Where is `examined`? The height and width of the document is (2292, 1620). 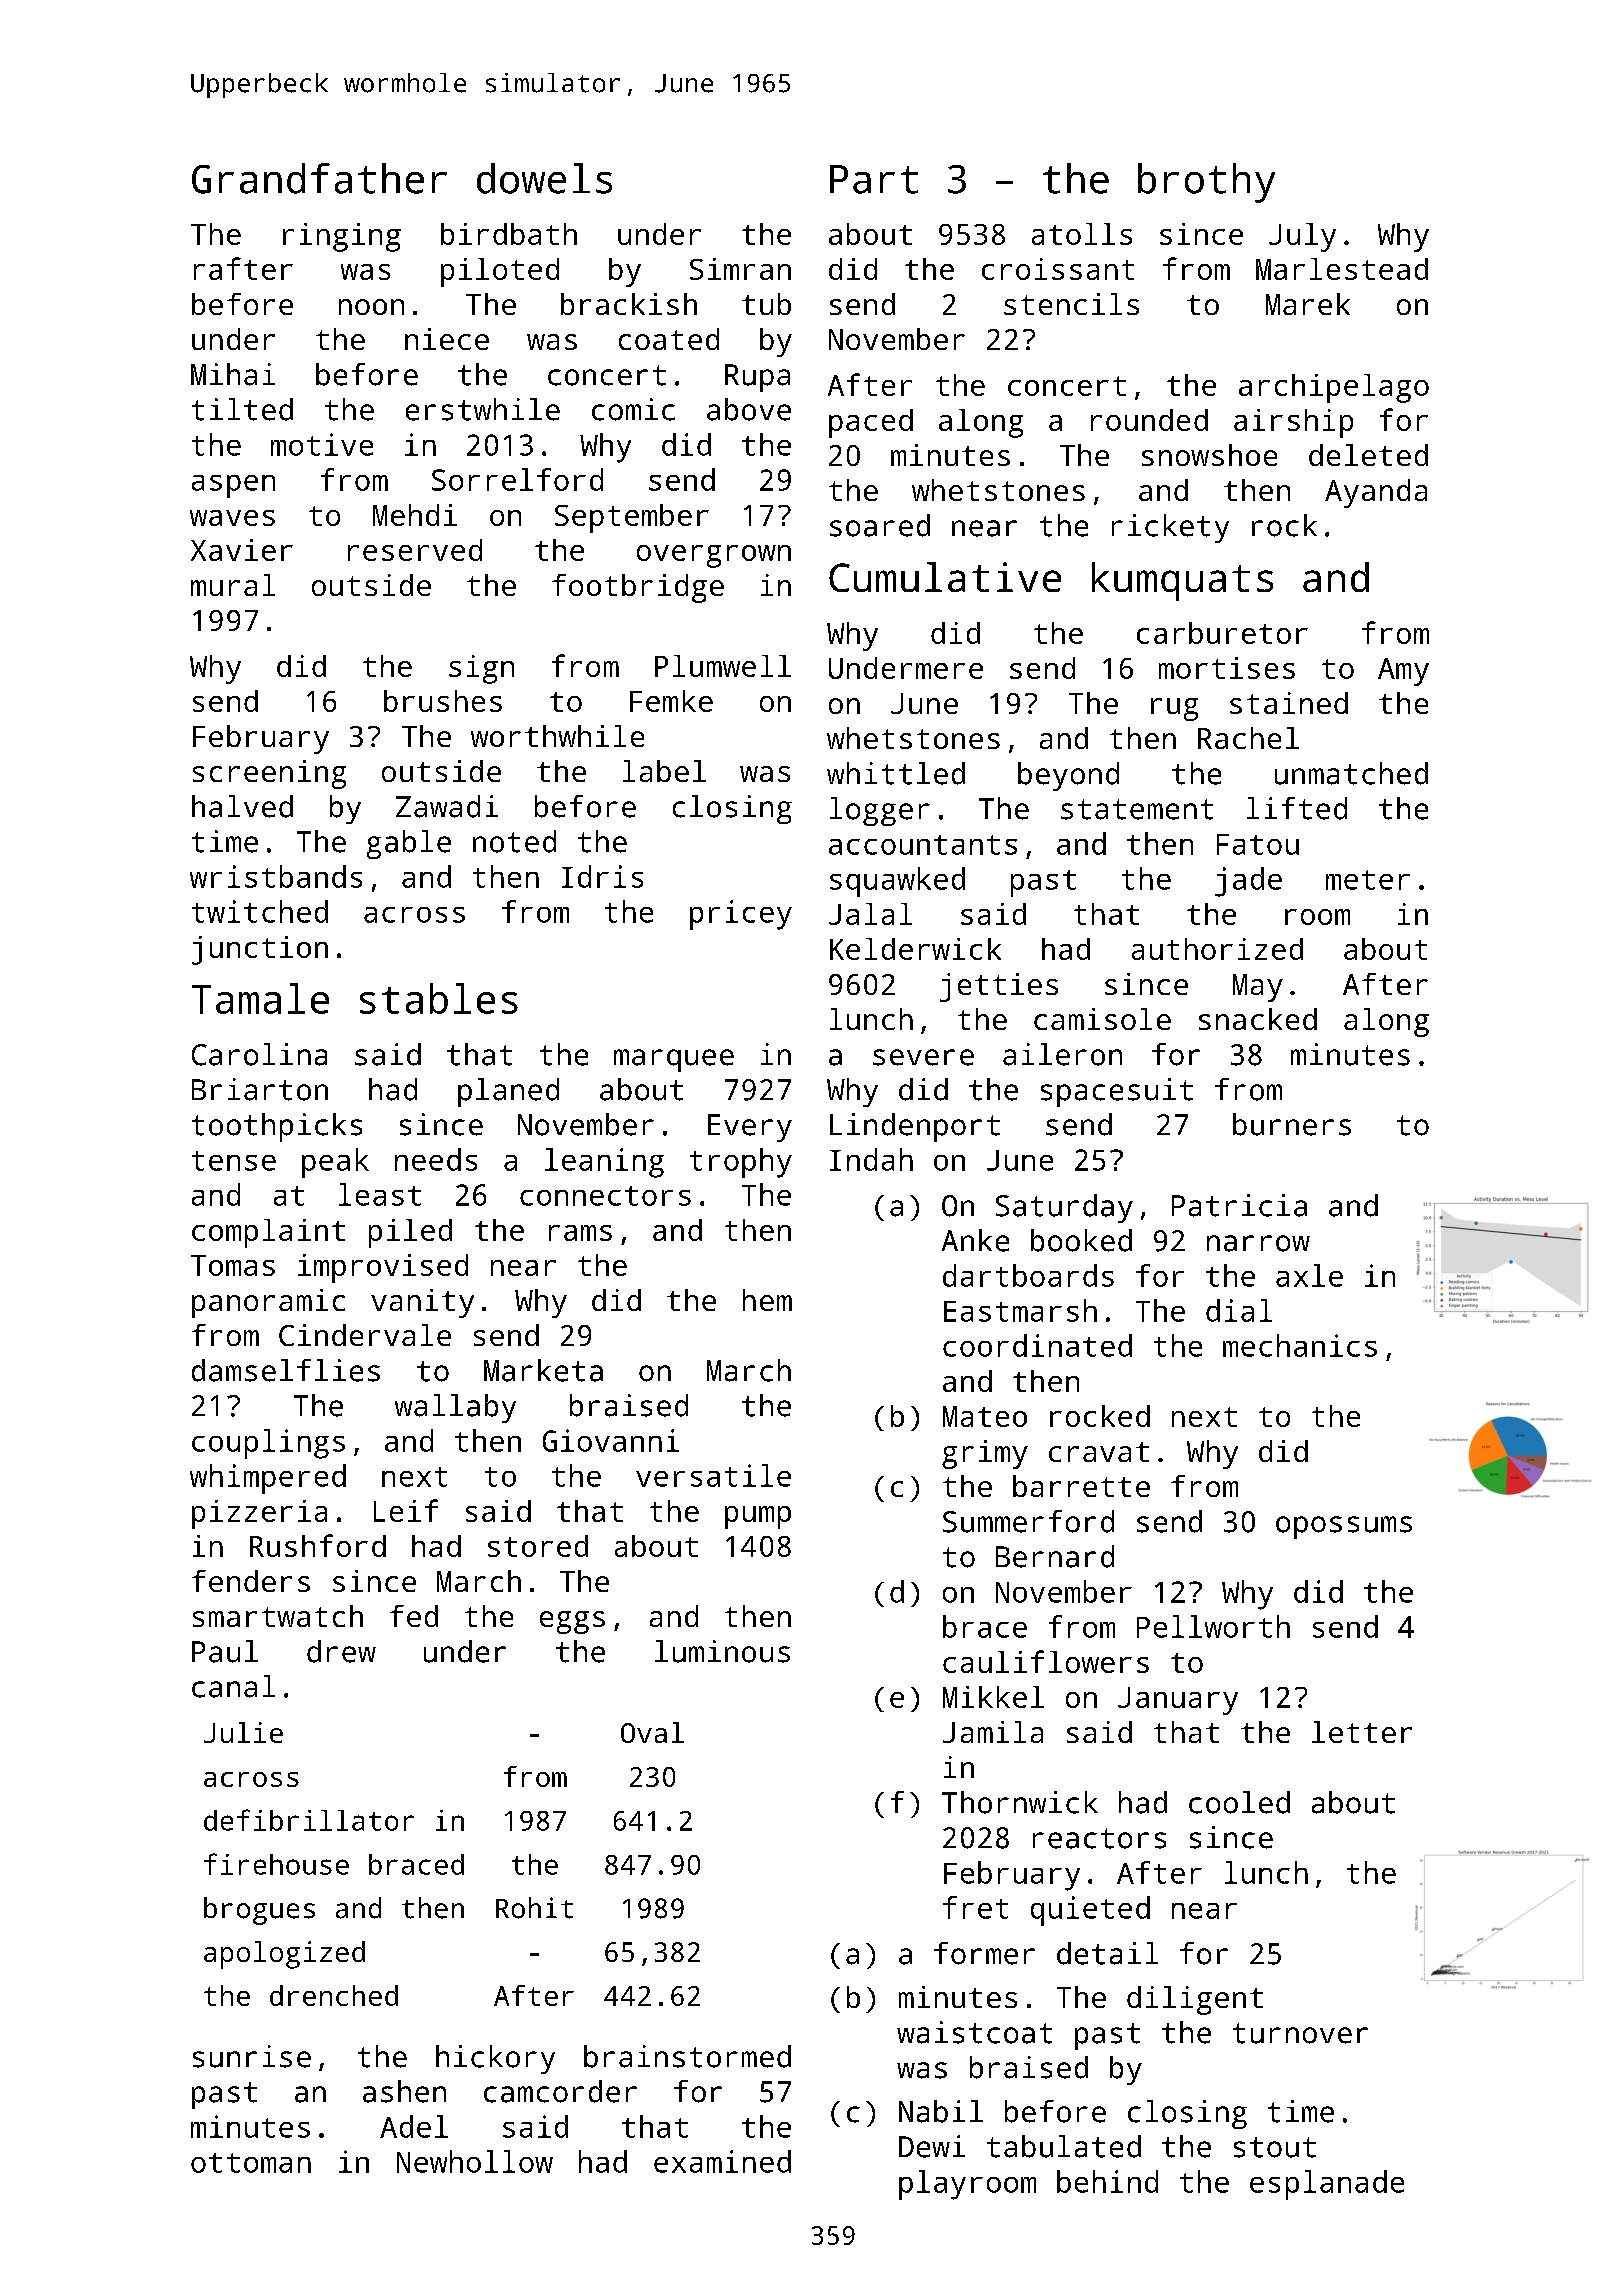 examined is located at coordinates (722, 2161).
